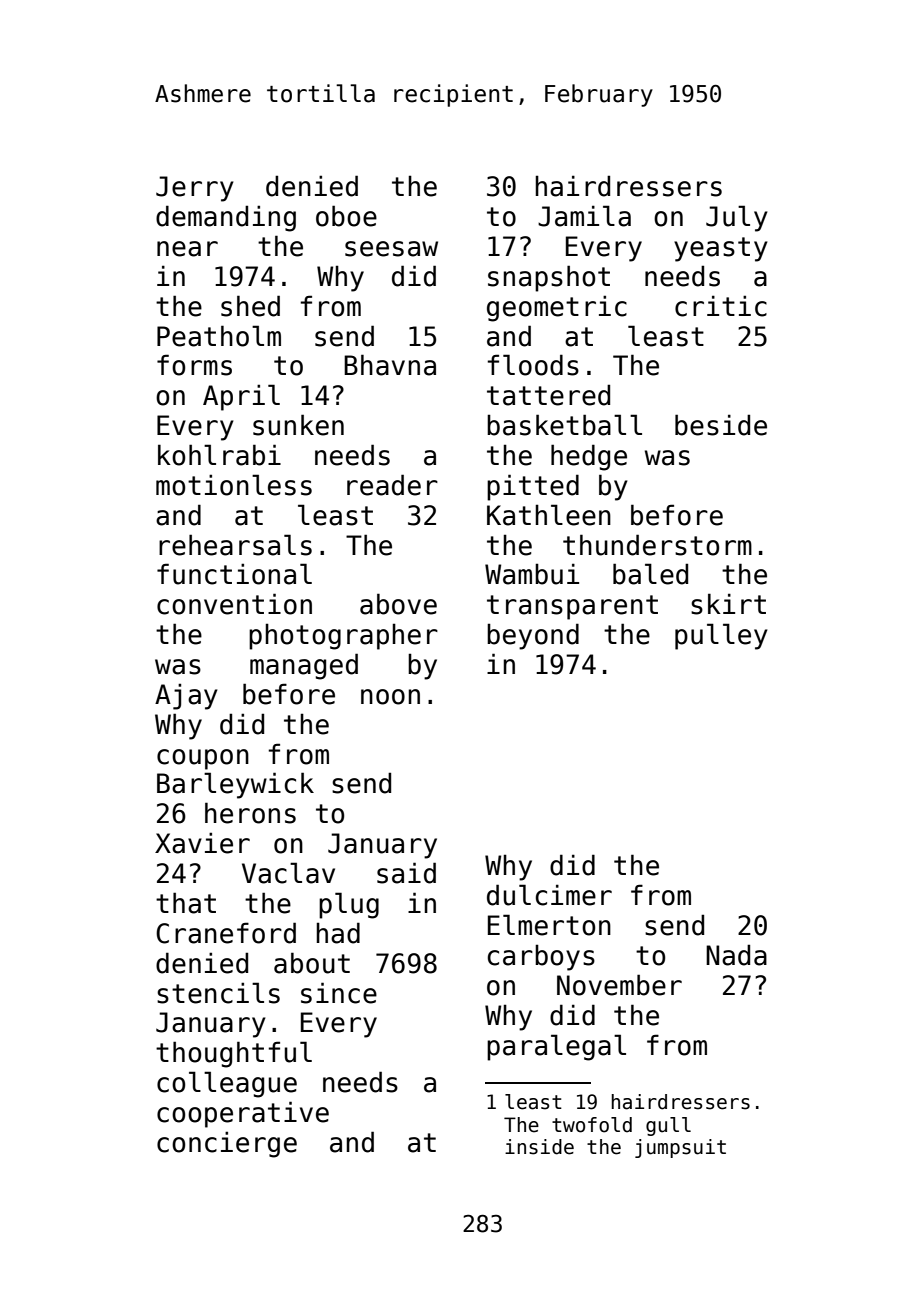 The width and height of the screenshot is (924, 1311). I want to click on kohlrabi, so click(219, 455).
